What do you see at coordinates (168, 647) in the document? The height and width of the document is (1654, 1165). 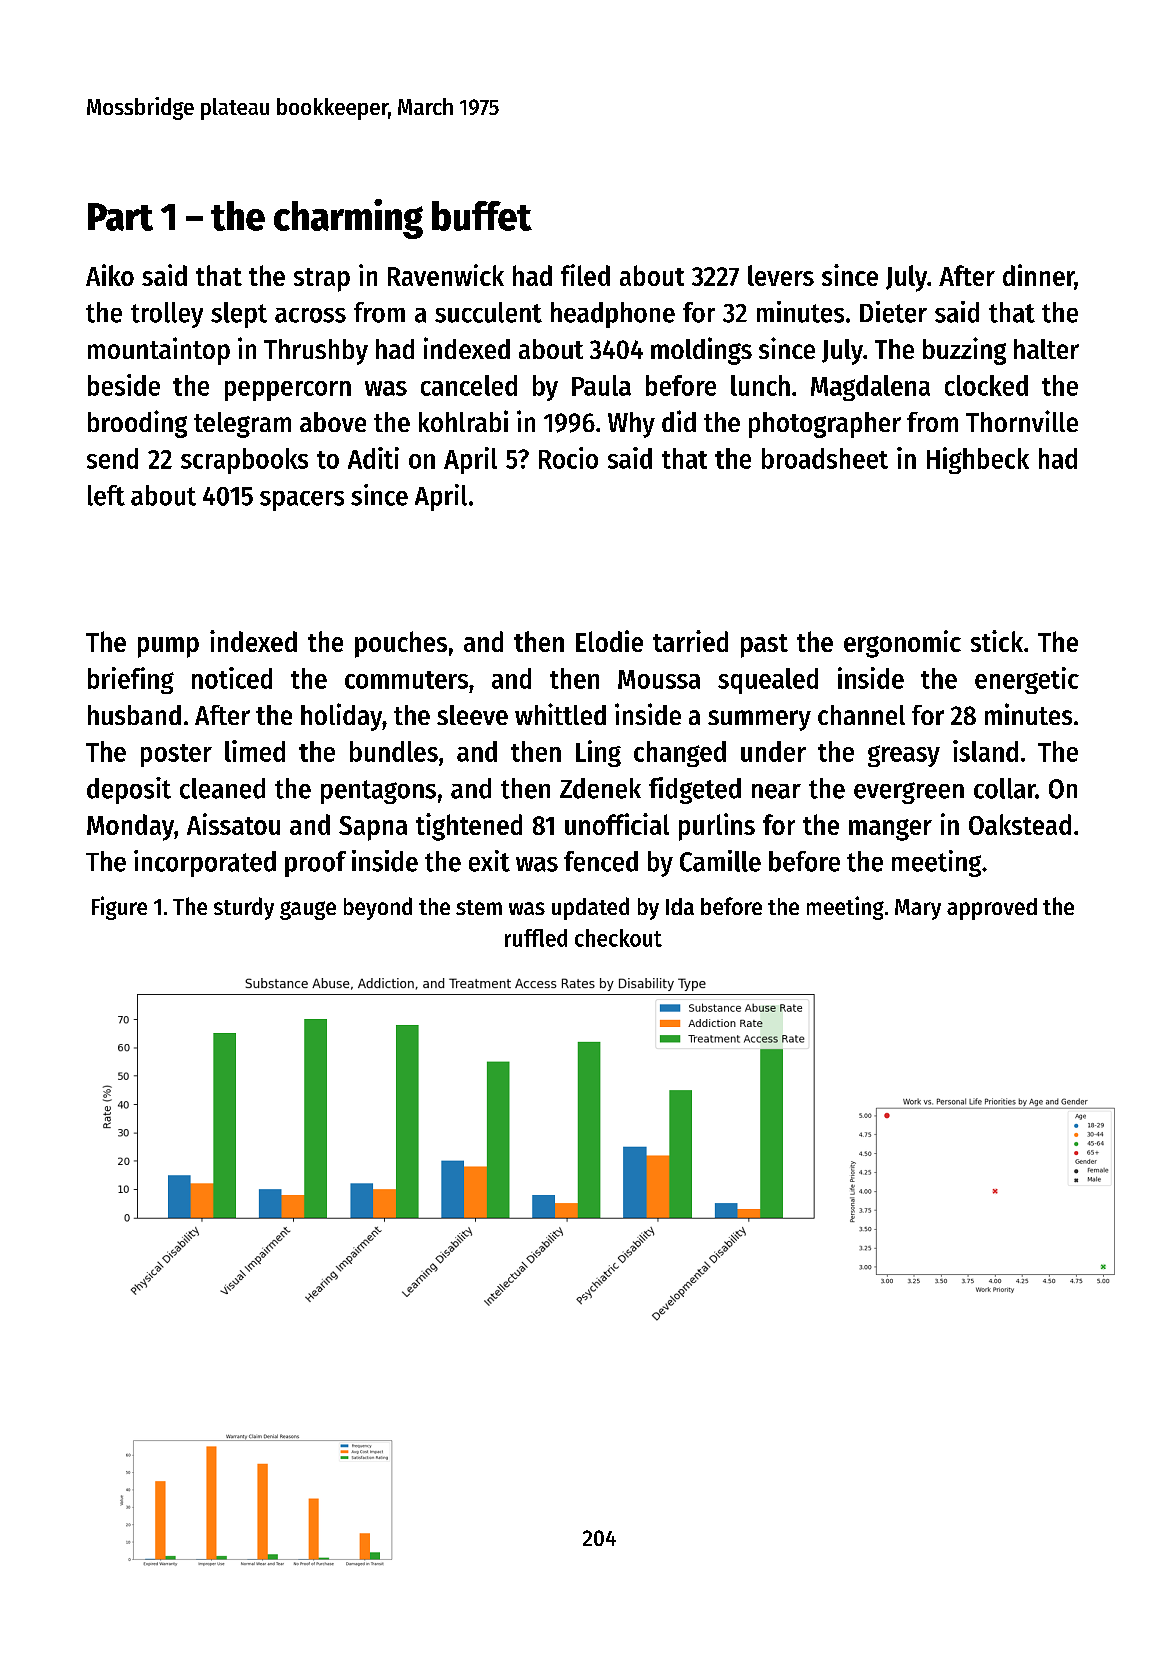 I see `pump` at bounding box center [168, 647].
